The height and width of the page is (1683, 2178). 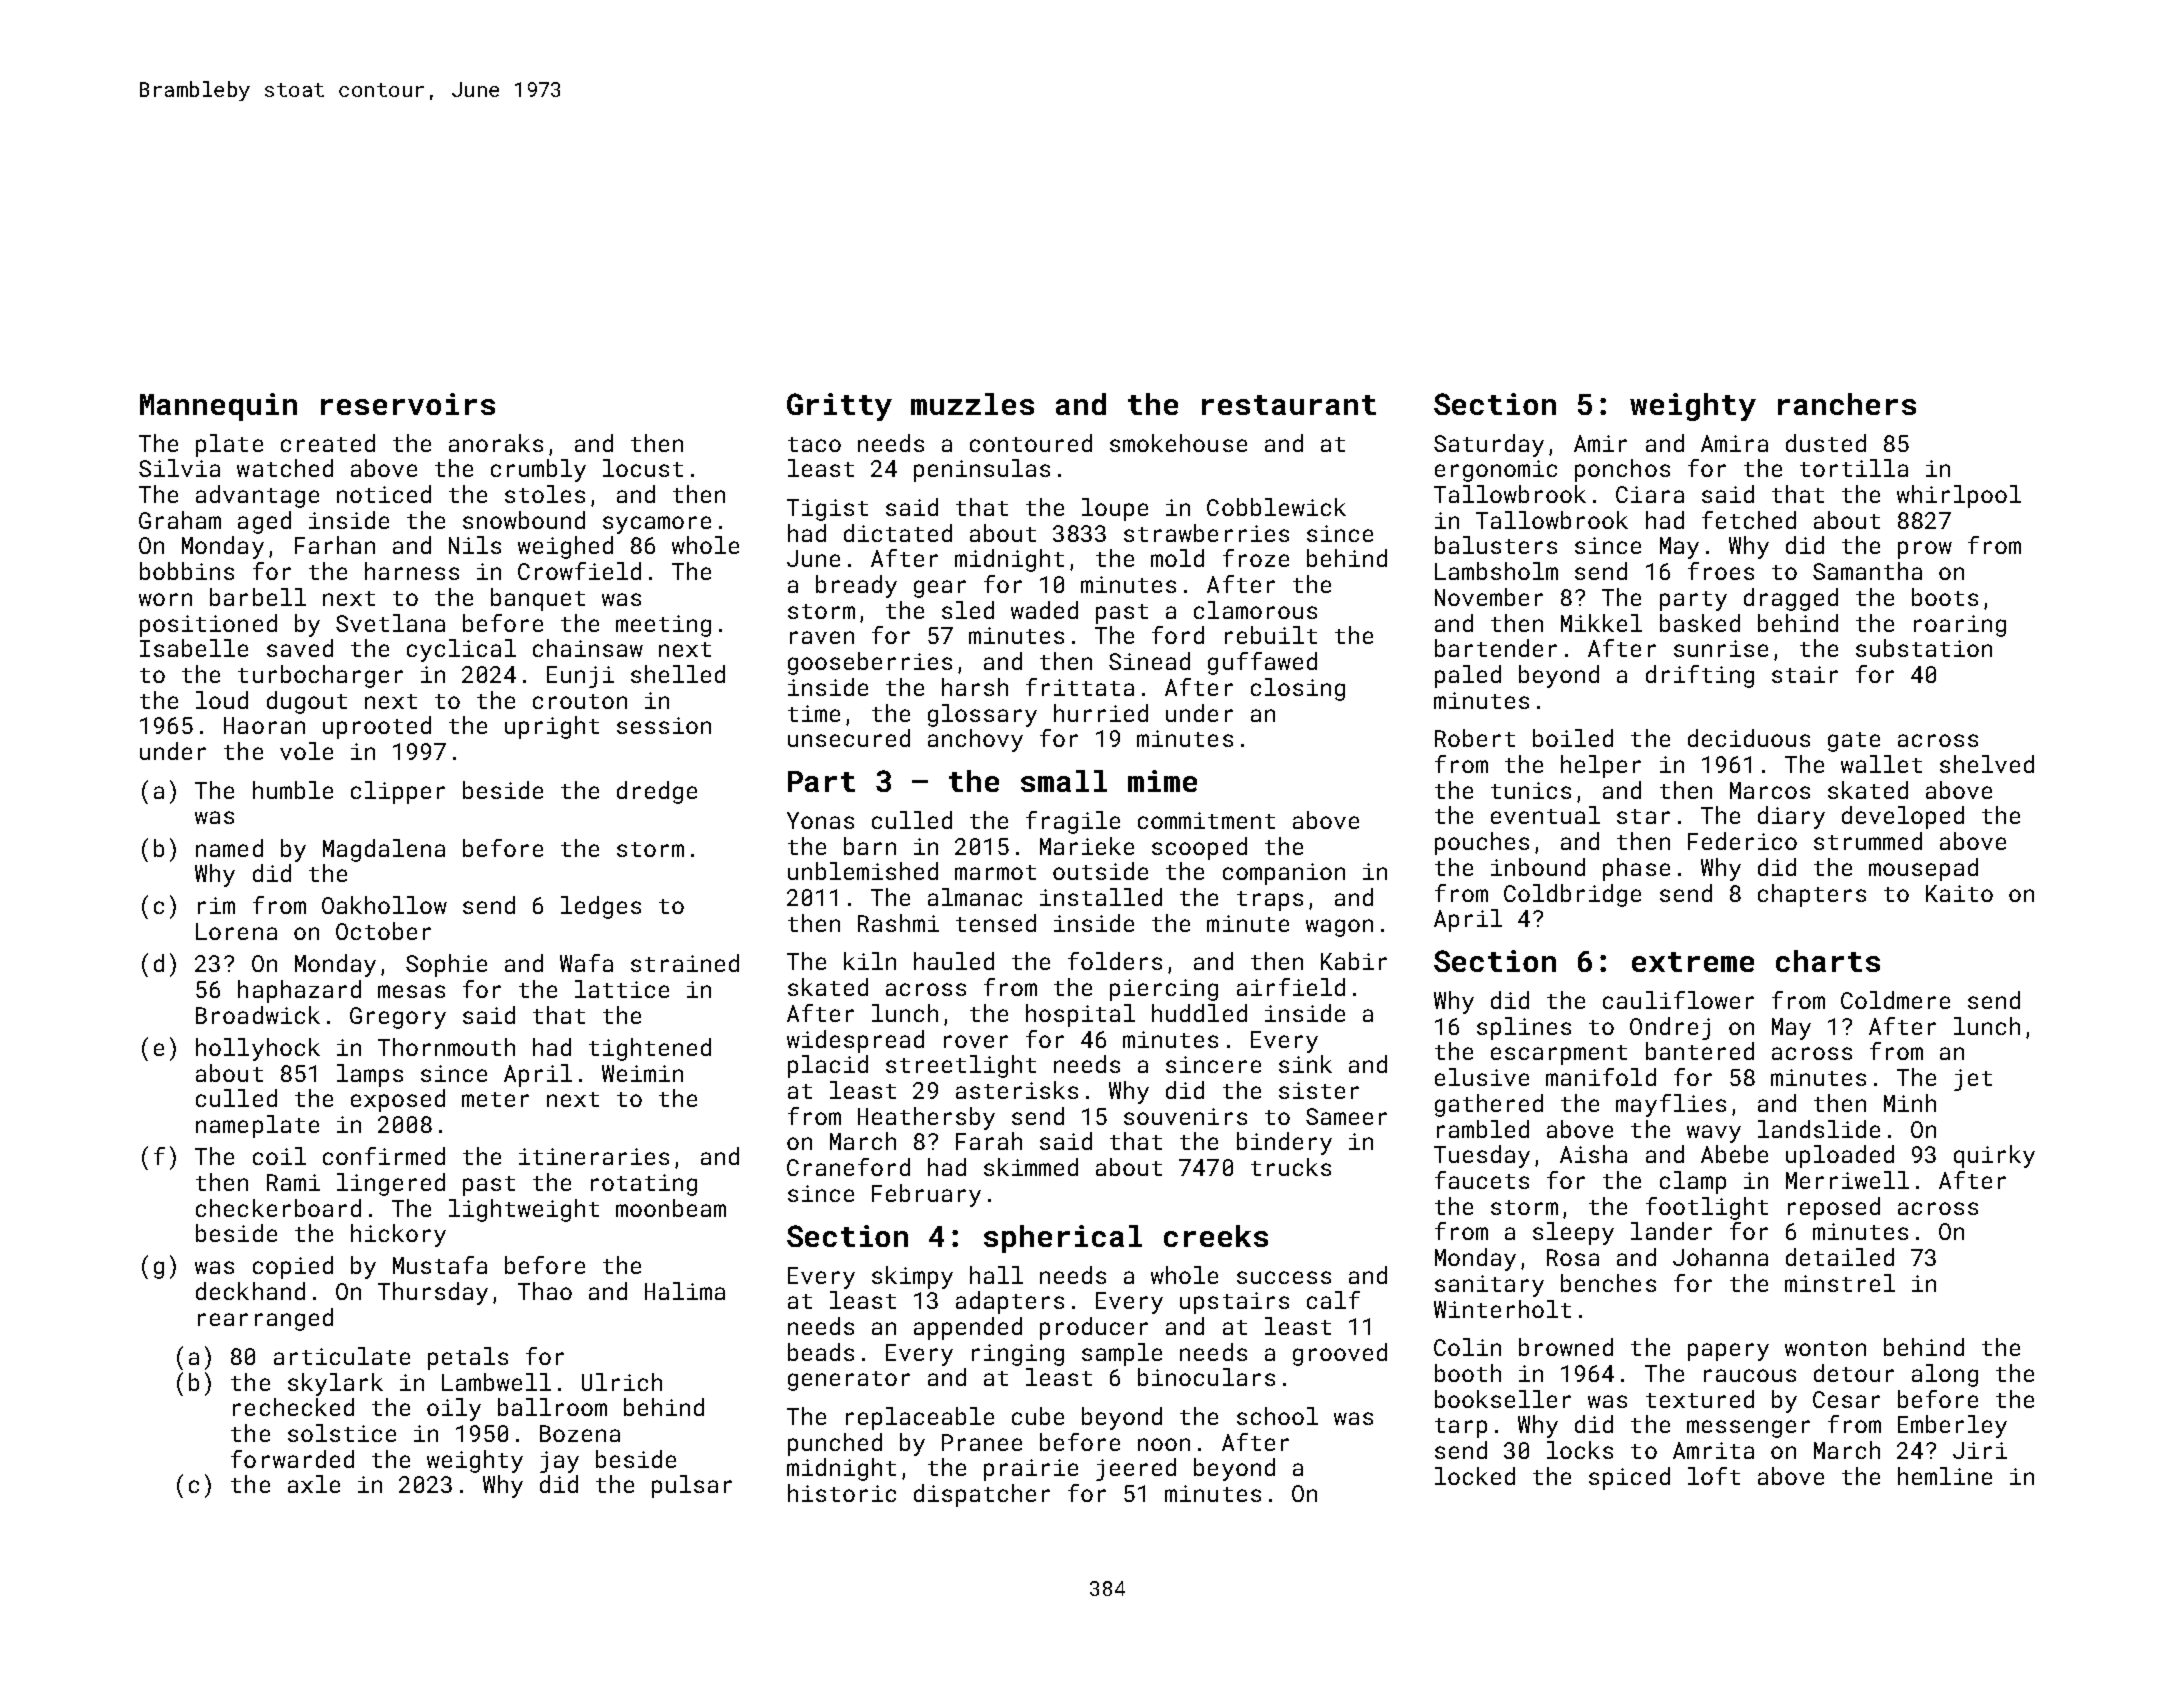 What do you see at coordinates (384, 850) in the page?
I see `Magdalena` at bounding box center [384, 850].
